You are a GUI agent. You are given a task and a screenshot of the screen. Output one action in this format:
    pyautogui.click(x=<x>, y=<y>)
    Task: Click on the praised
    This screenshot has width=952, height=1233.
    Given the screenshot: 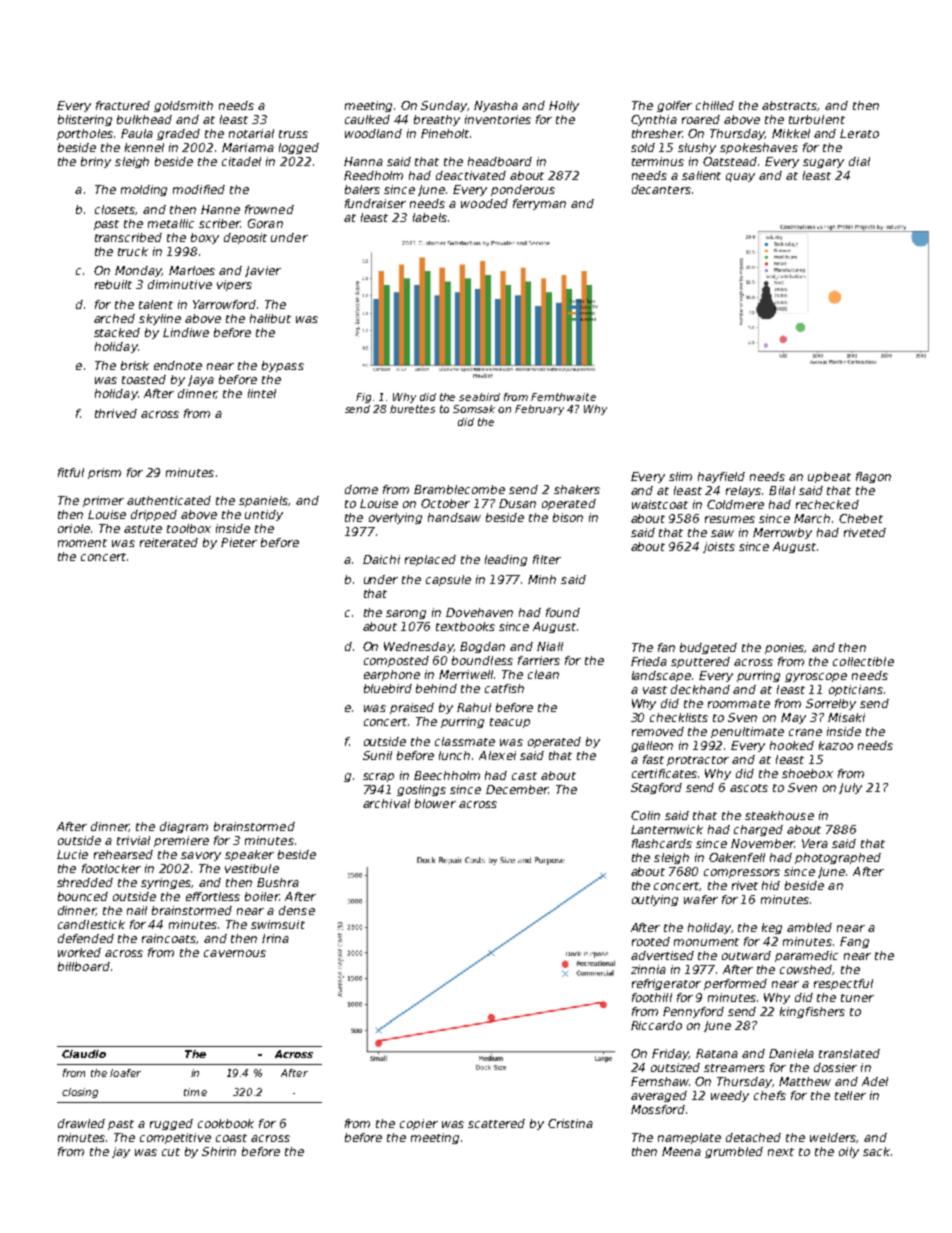 What is the action you would take?
    pyautogui.click(x=412, y=708)
